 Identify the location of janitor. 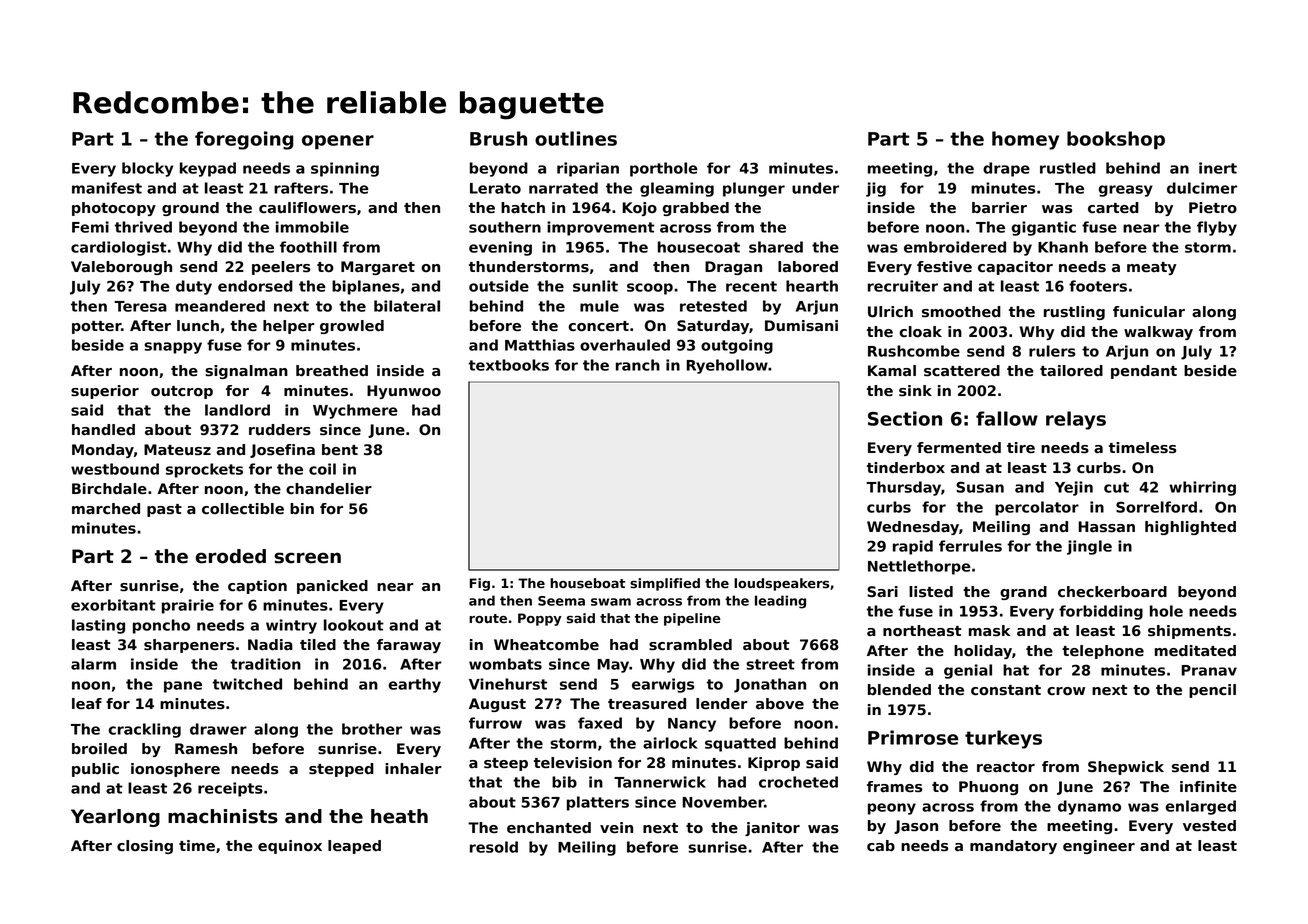
(772, 829).
